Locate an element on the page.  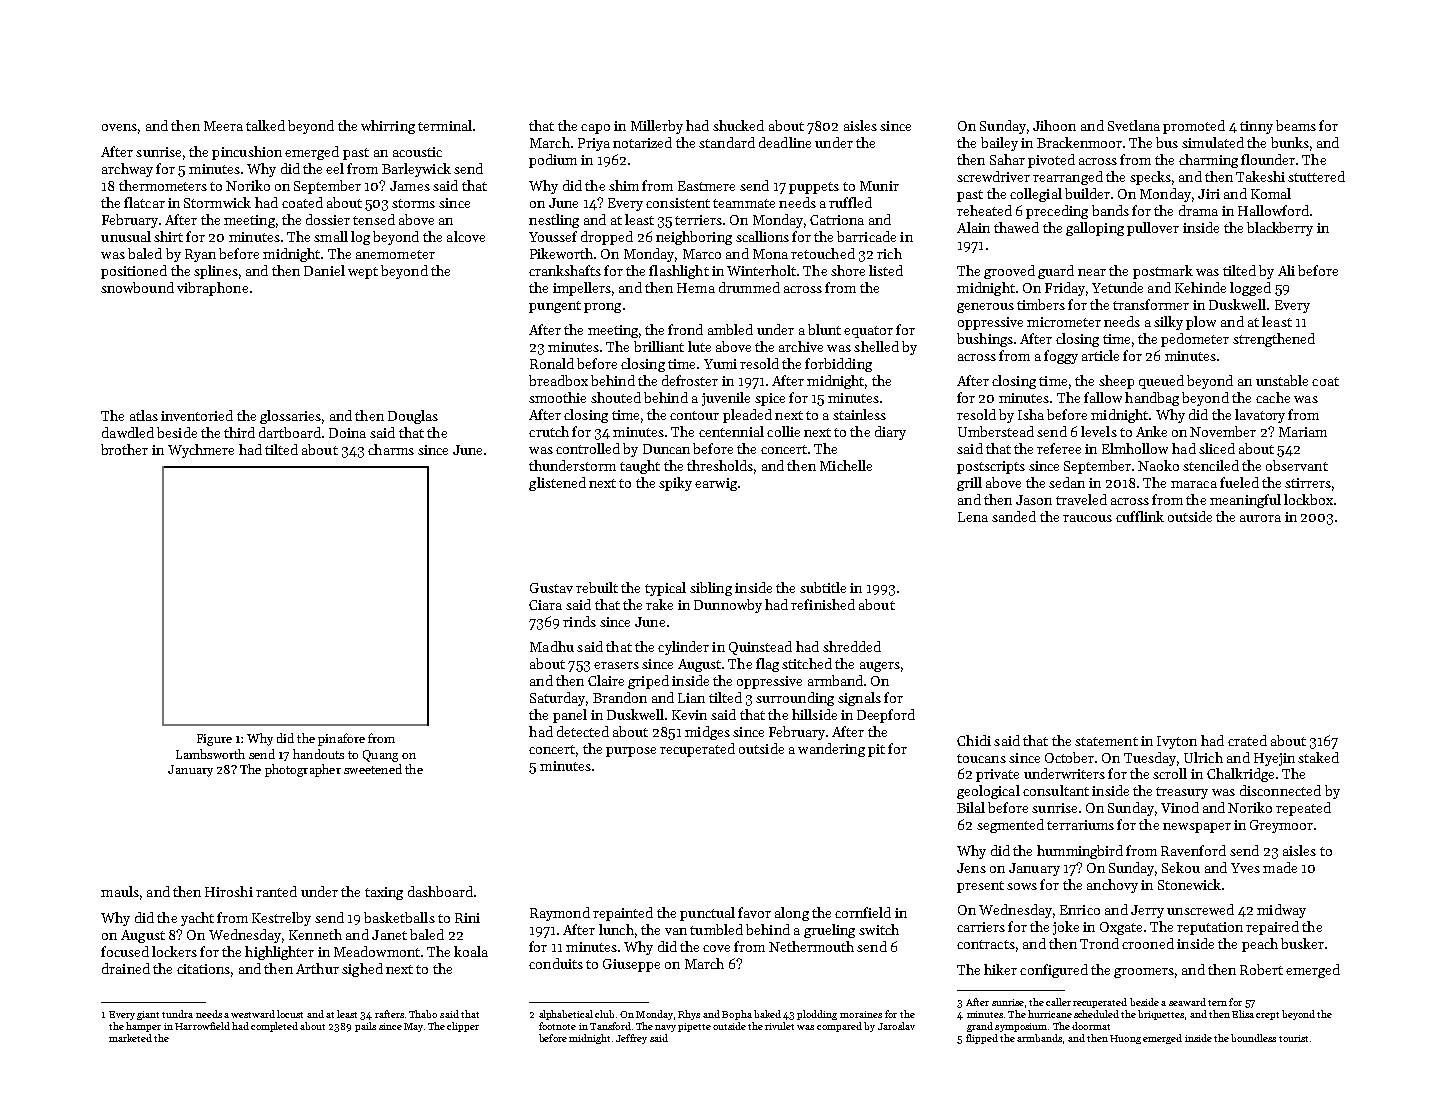
Wychmere is located at coordinates (201, 451).
